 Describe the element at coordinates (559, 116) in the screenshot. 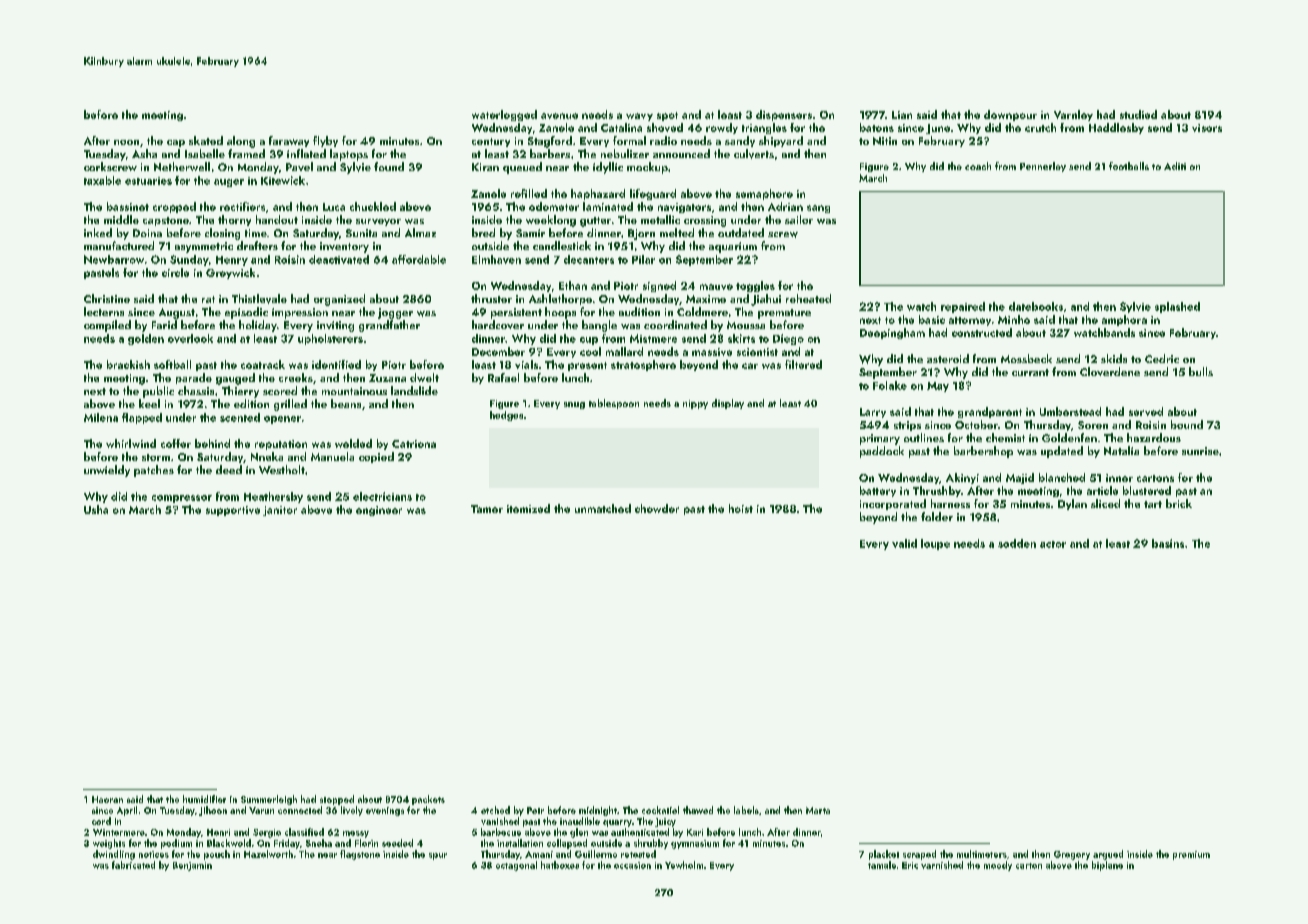

I see `avenue` at that location.
